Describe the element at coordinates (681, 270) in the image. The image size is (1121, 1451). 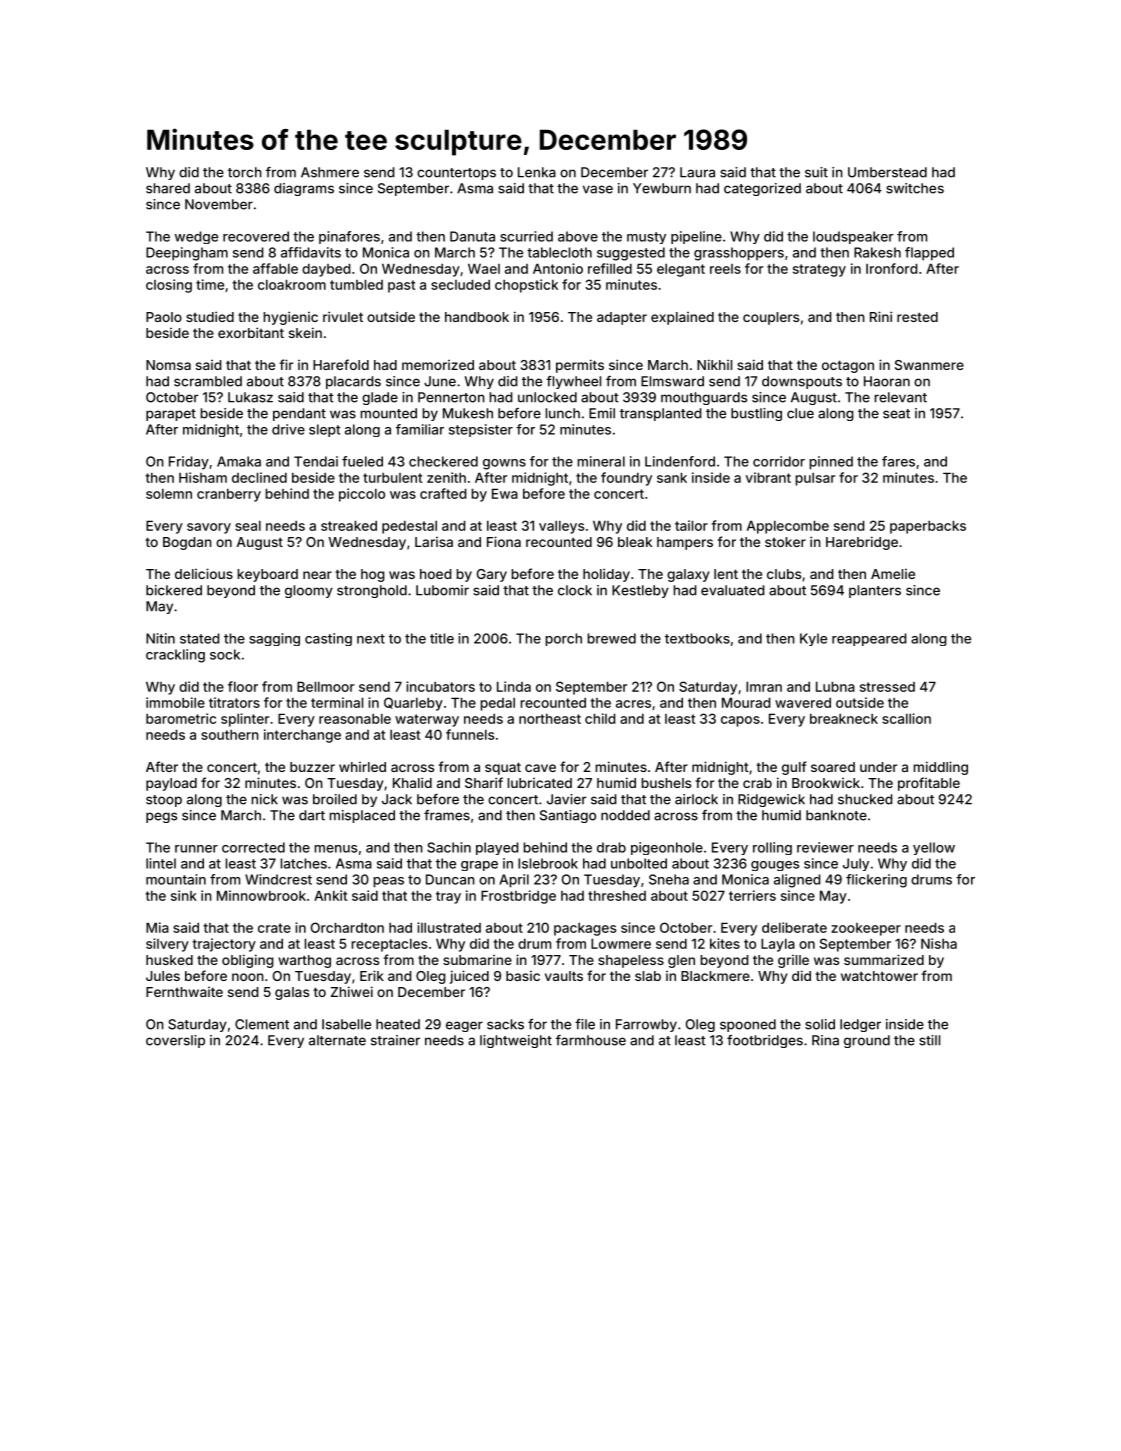
I see `elegant` at that location.
